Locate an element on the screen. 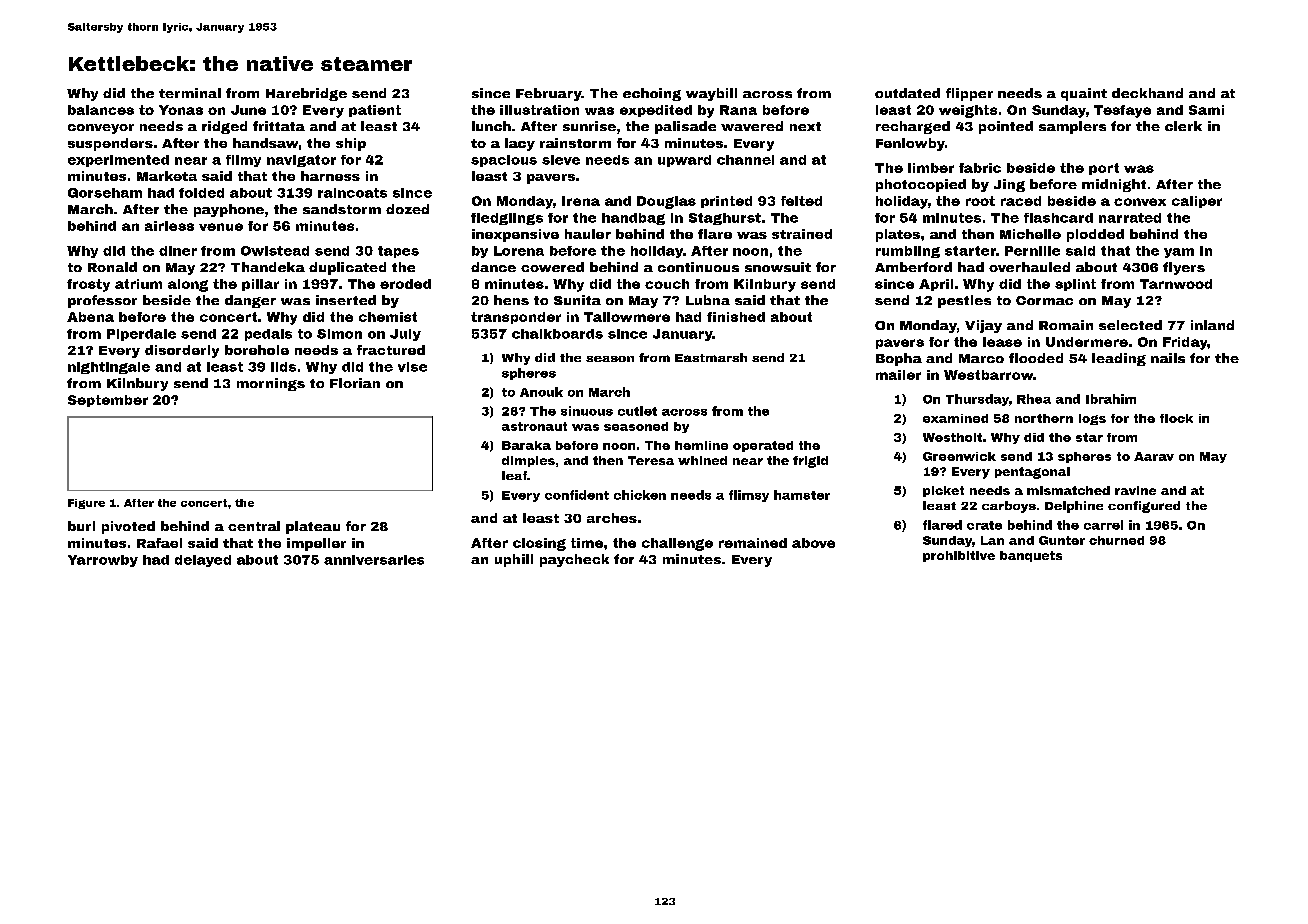 Image resolution: width=1308 pixels, height=924 pixels. tapes is located at coordinates (398, 252).
